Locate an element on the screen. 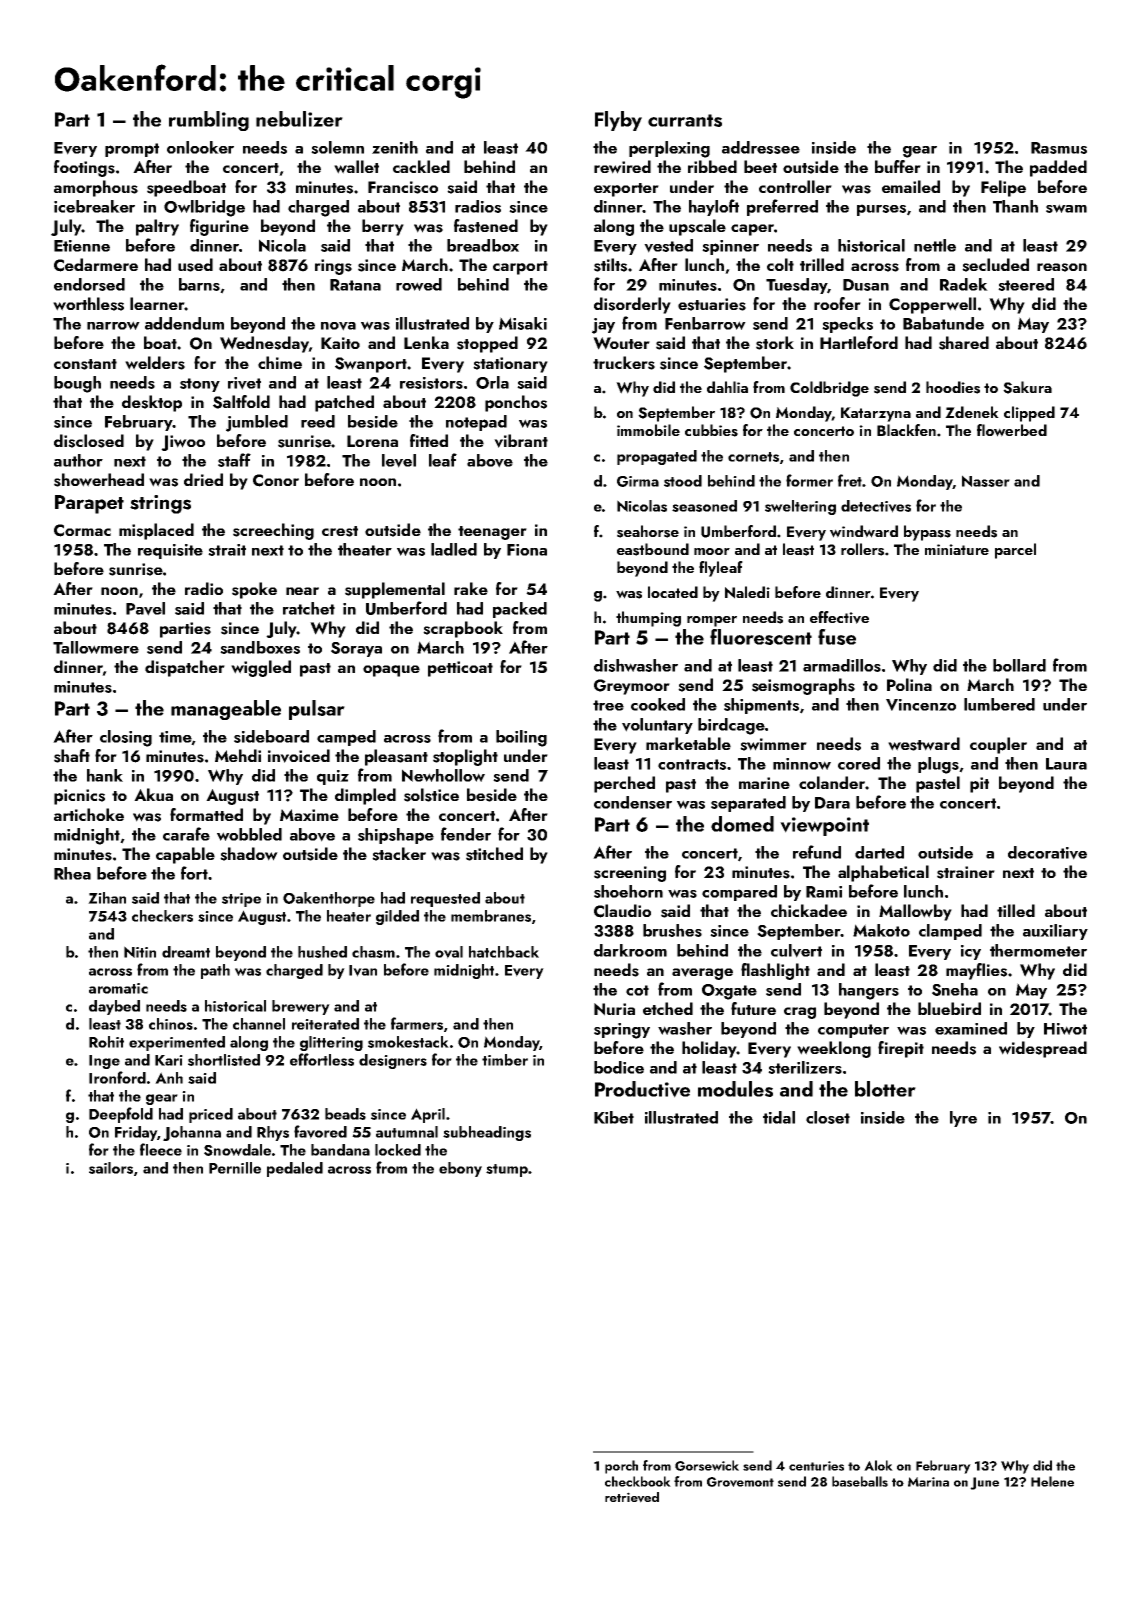 This screenshot has width=1141, height=1614. buffer is located at coordinates (898, 166).
